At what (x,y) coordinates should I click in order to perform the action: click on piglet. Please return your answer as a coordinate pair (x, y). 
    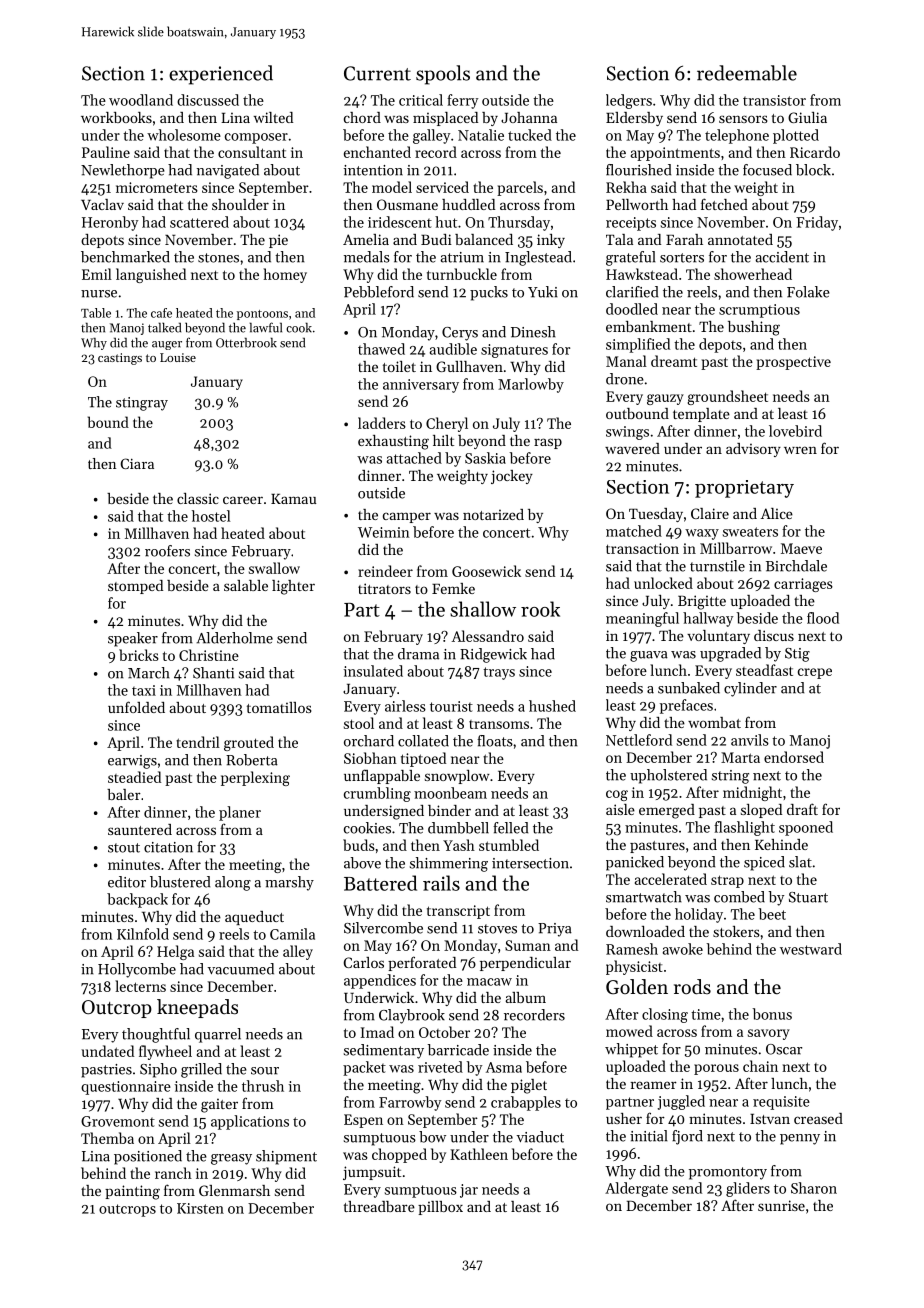
    Looking at the image, I should click on (529, 1086).
